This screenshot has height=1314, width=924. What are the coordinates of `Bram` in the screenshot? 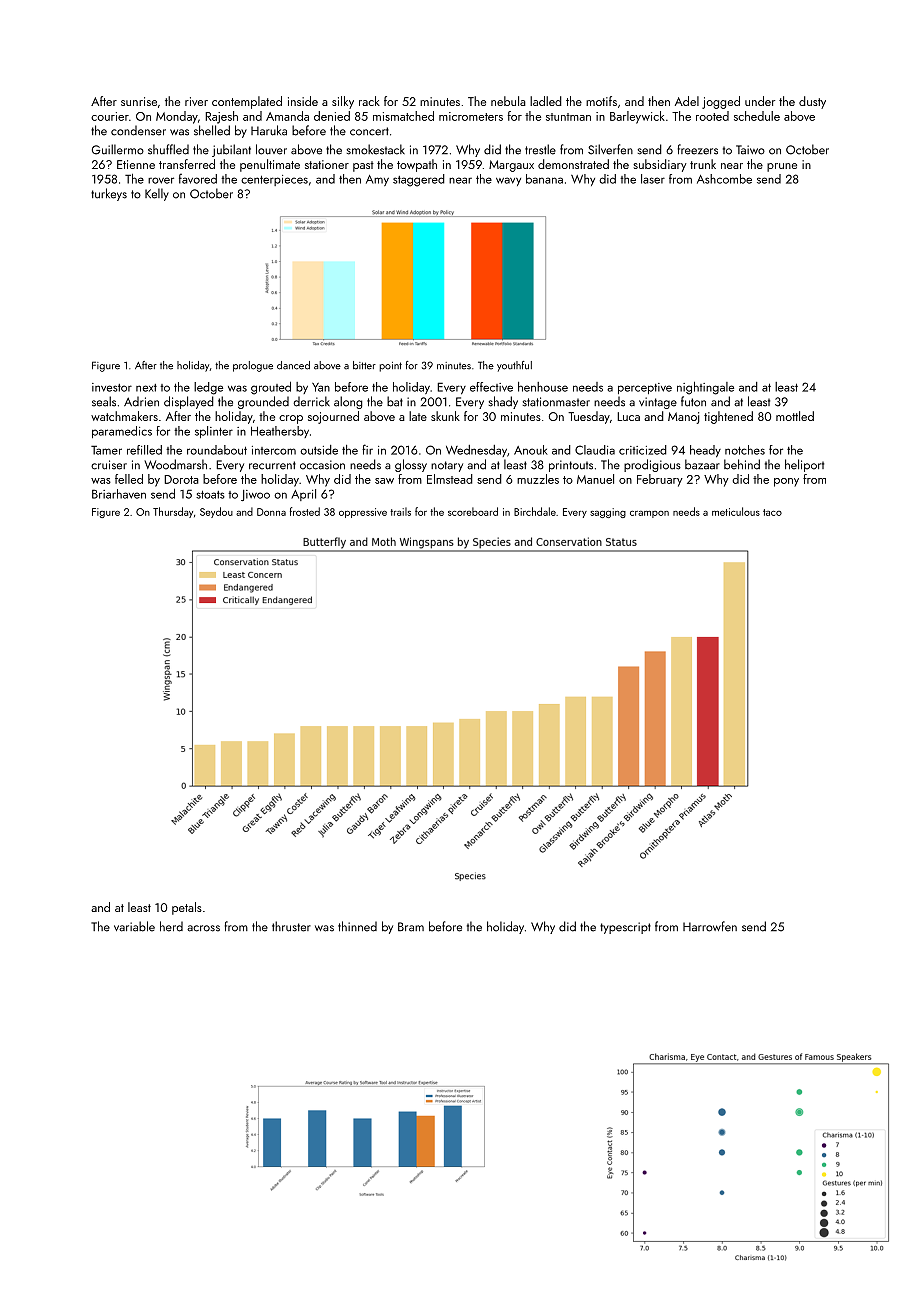 It's located at (411, 927).
